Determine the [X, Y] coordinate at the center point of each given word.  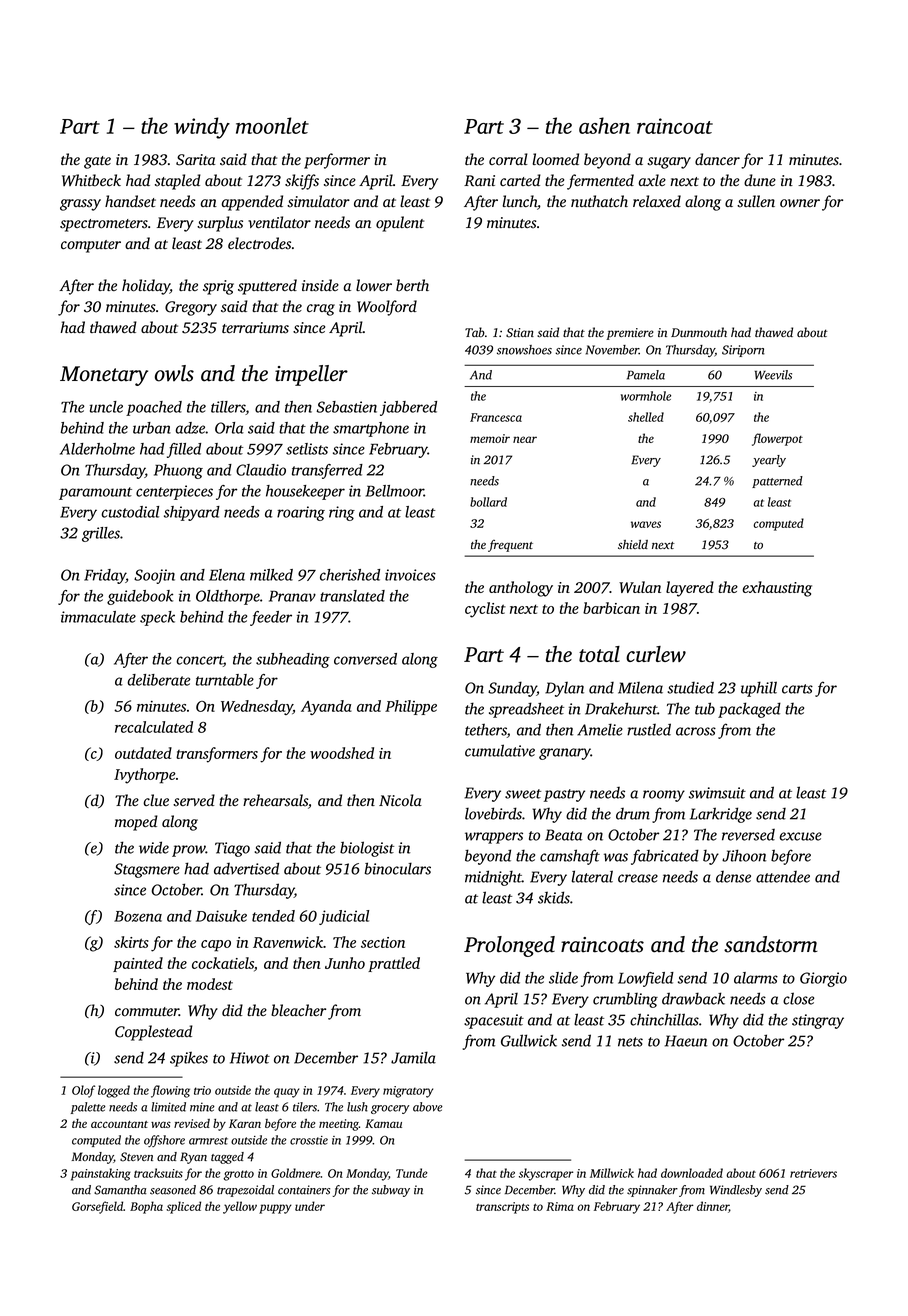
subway [391, 1191]
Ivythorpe [145, 776]
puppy [275, 1209]
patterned [777, 482]
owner [800, 203]
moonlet [272, 125]
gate [97, 162]
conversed [365, 659]
